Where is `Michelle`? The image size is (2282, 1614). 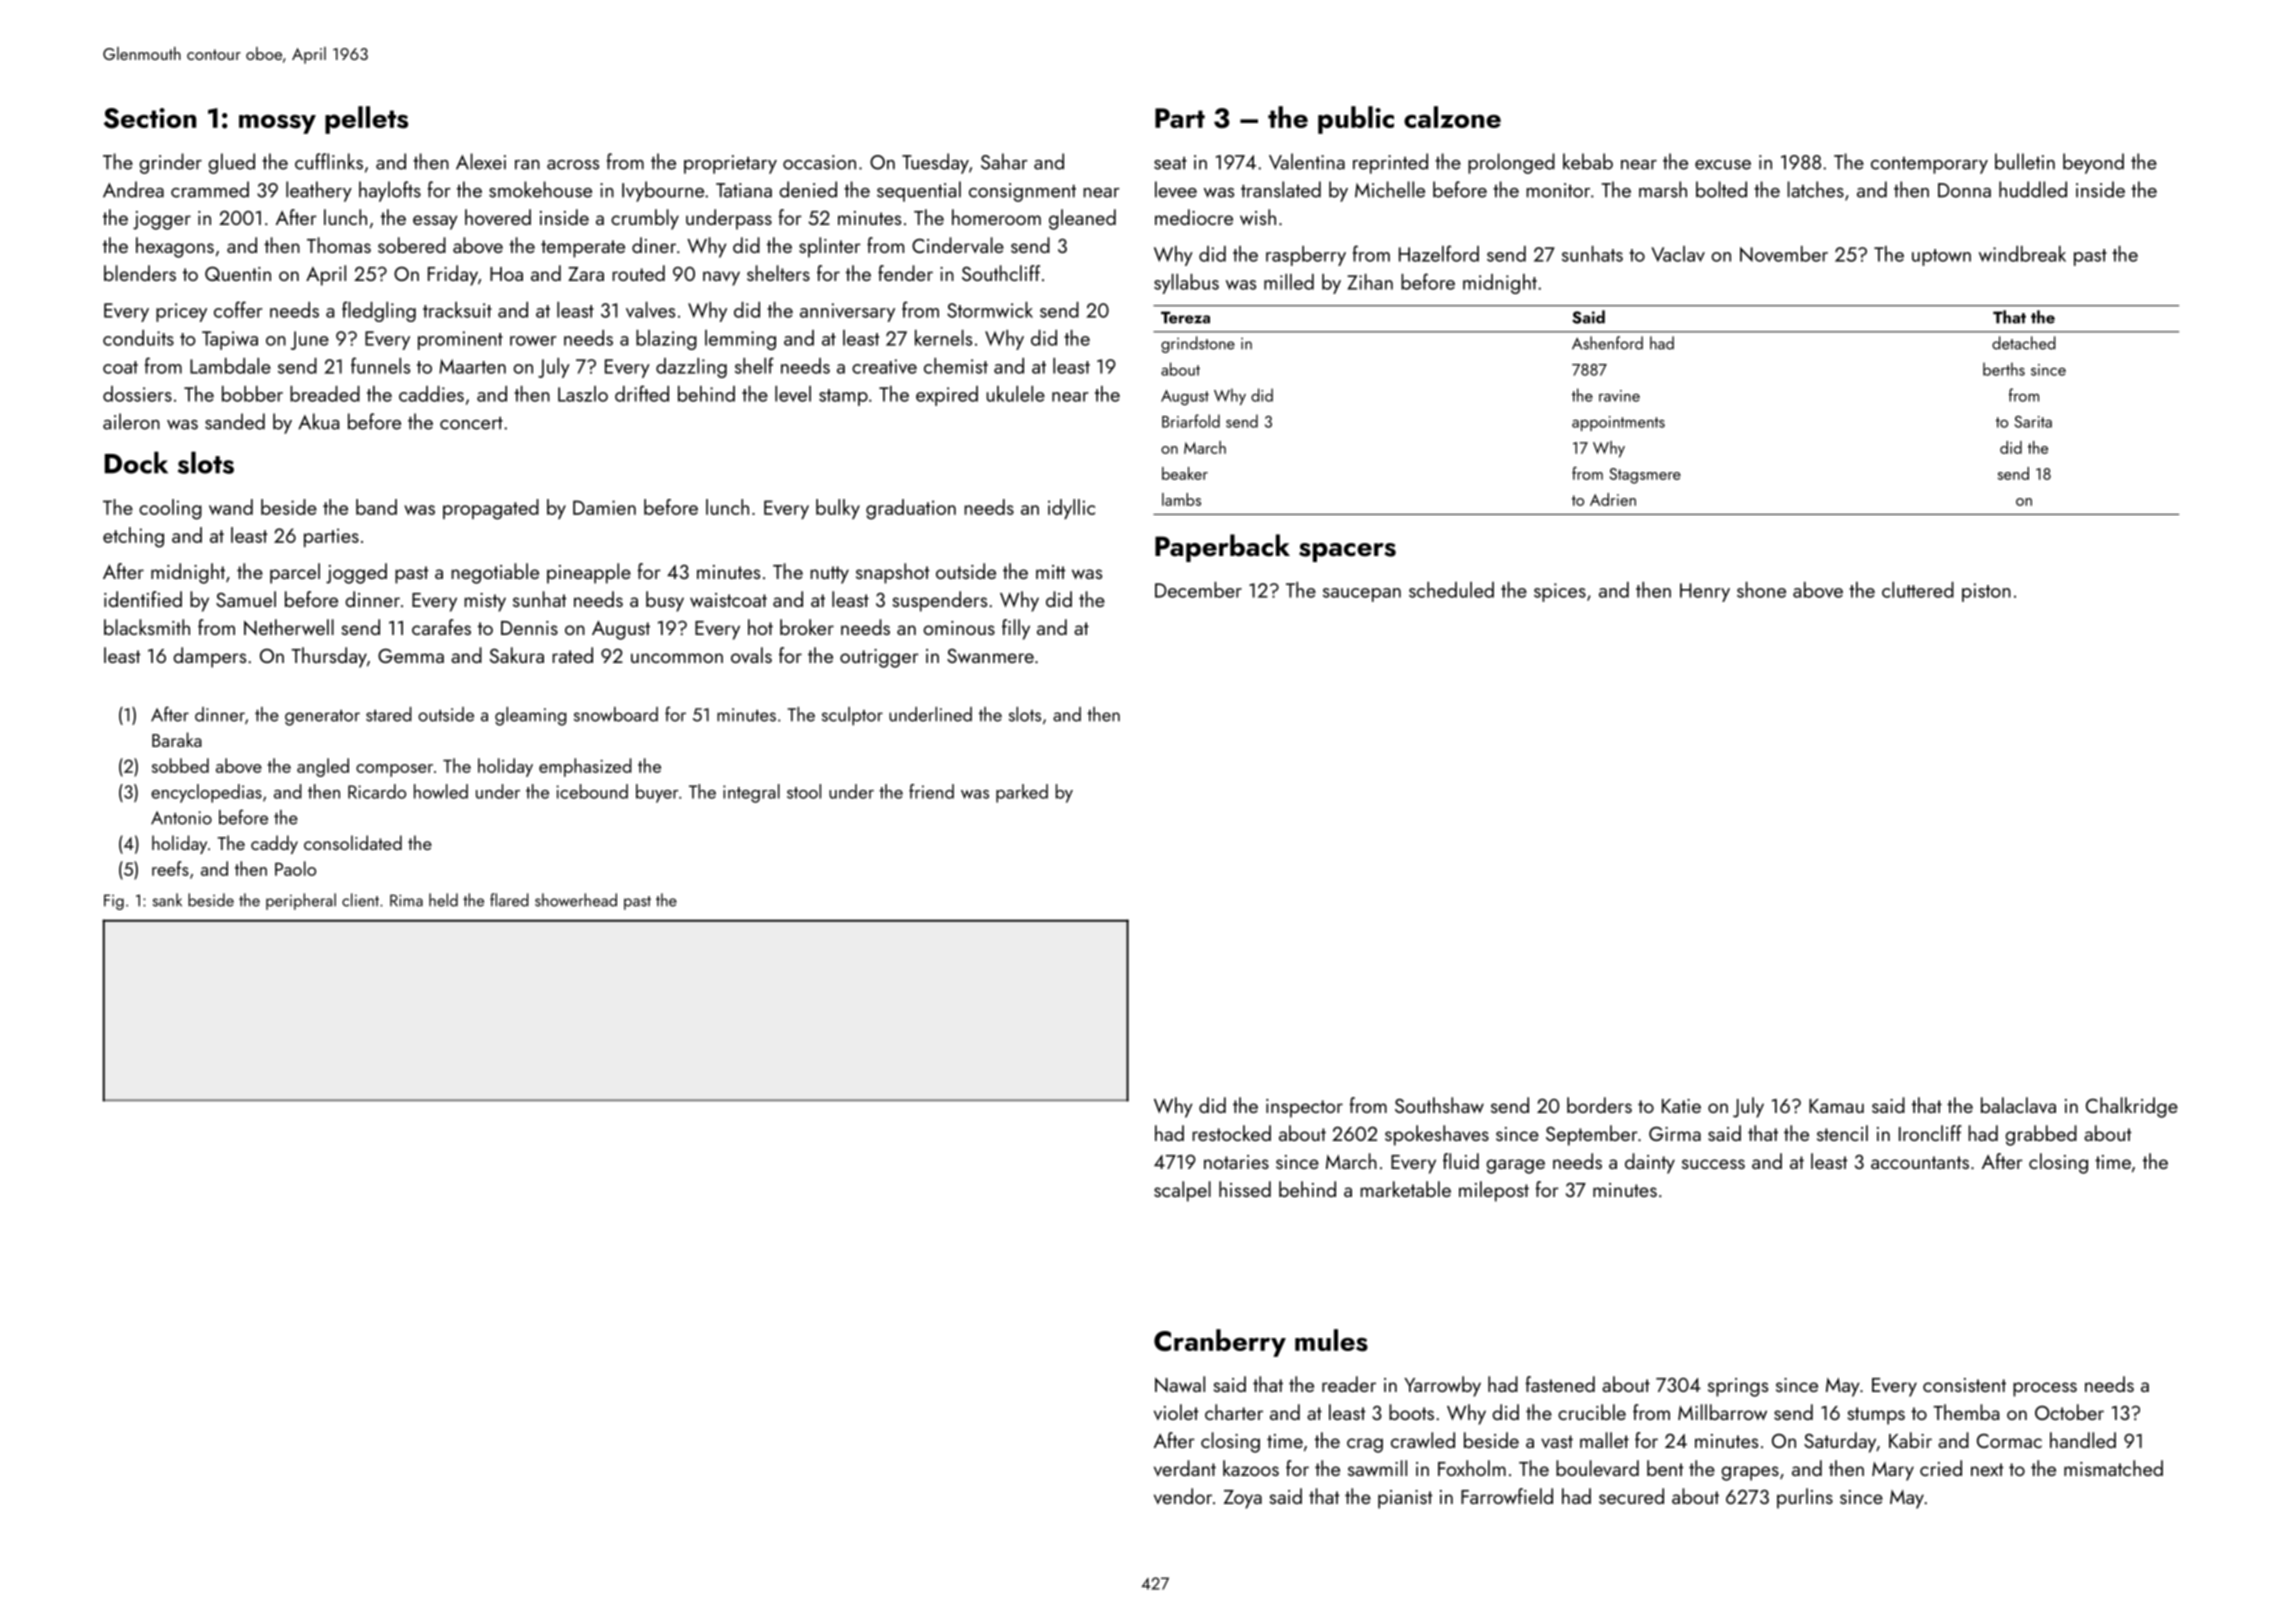 Michelle is located at coordinates (1390, 189).
